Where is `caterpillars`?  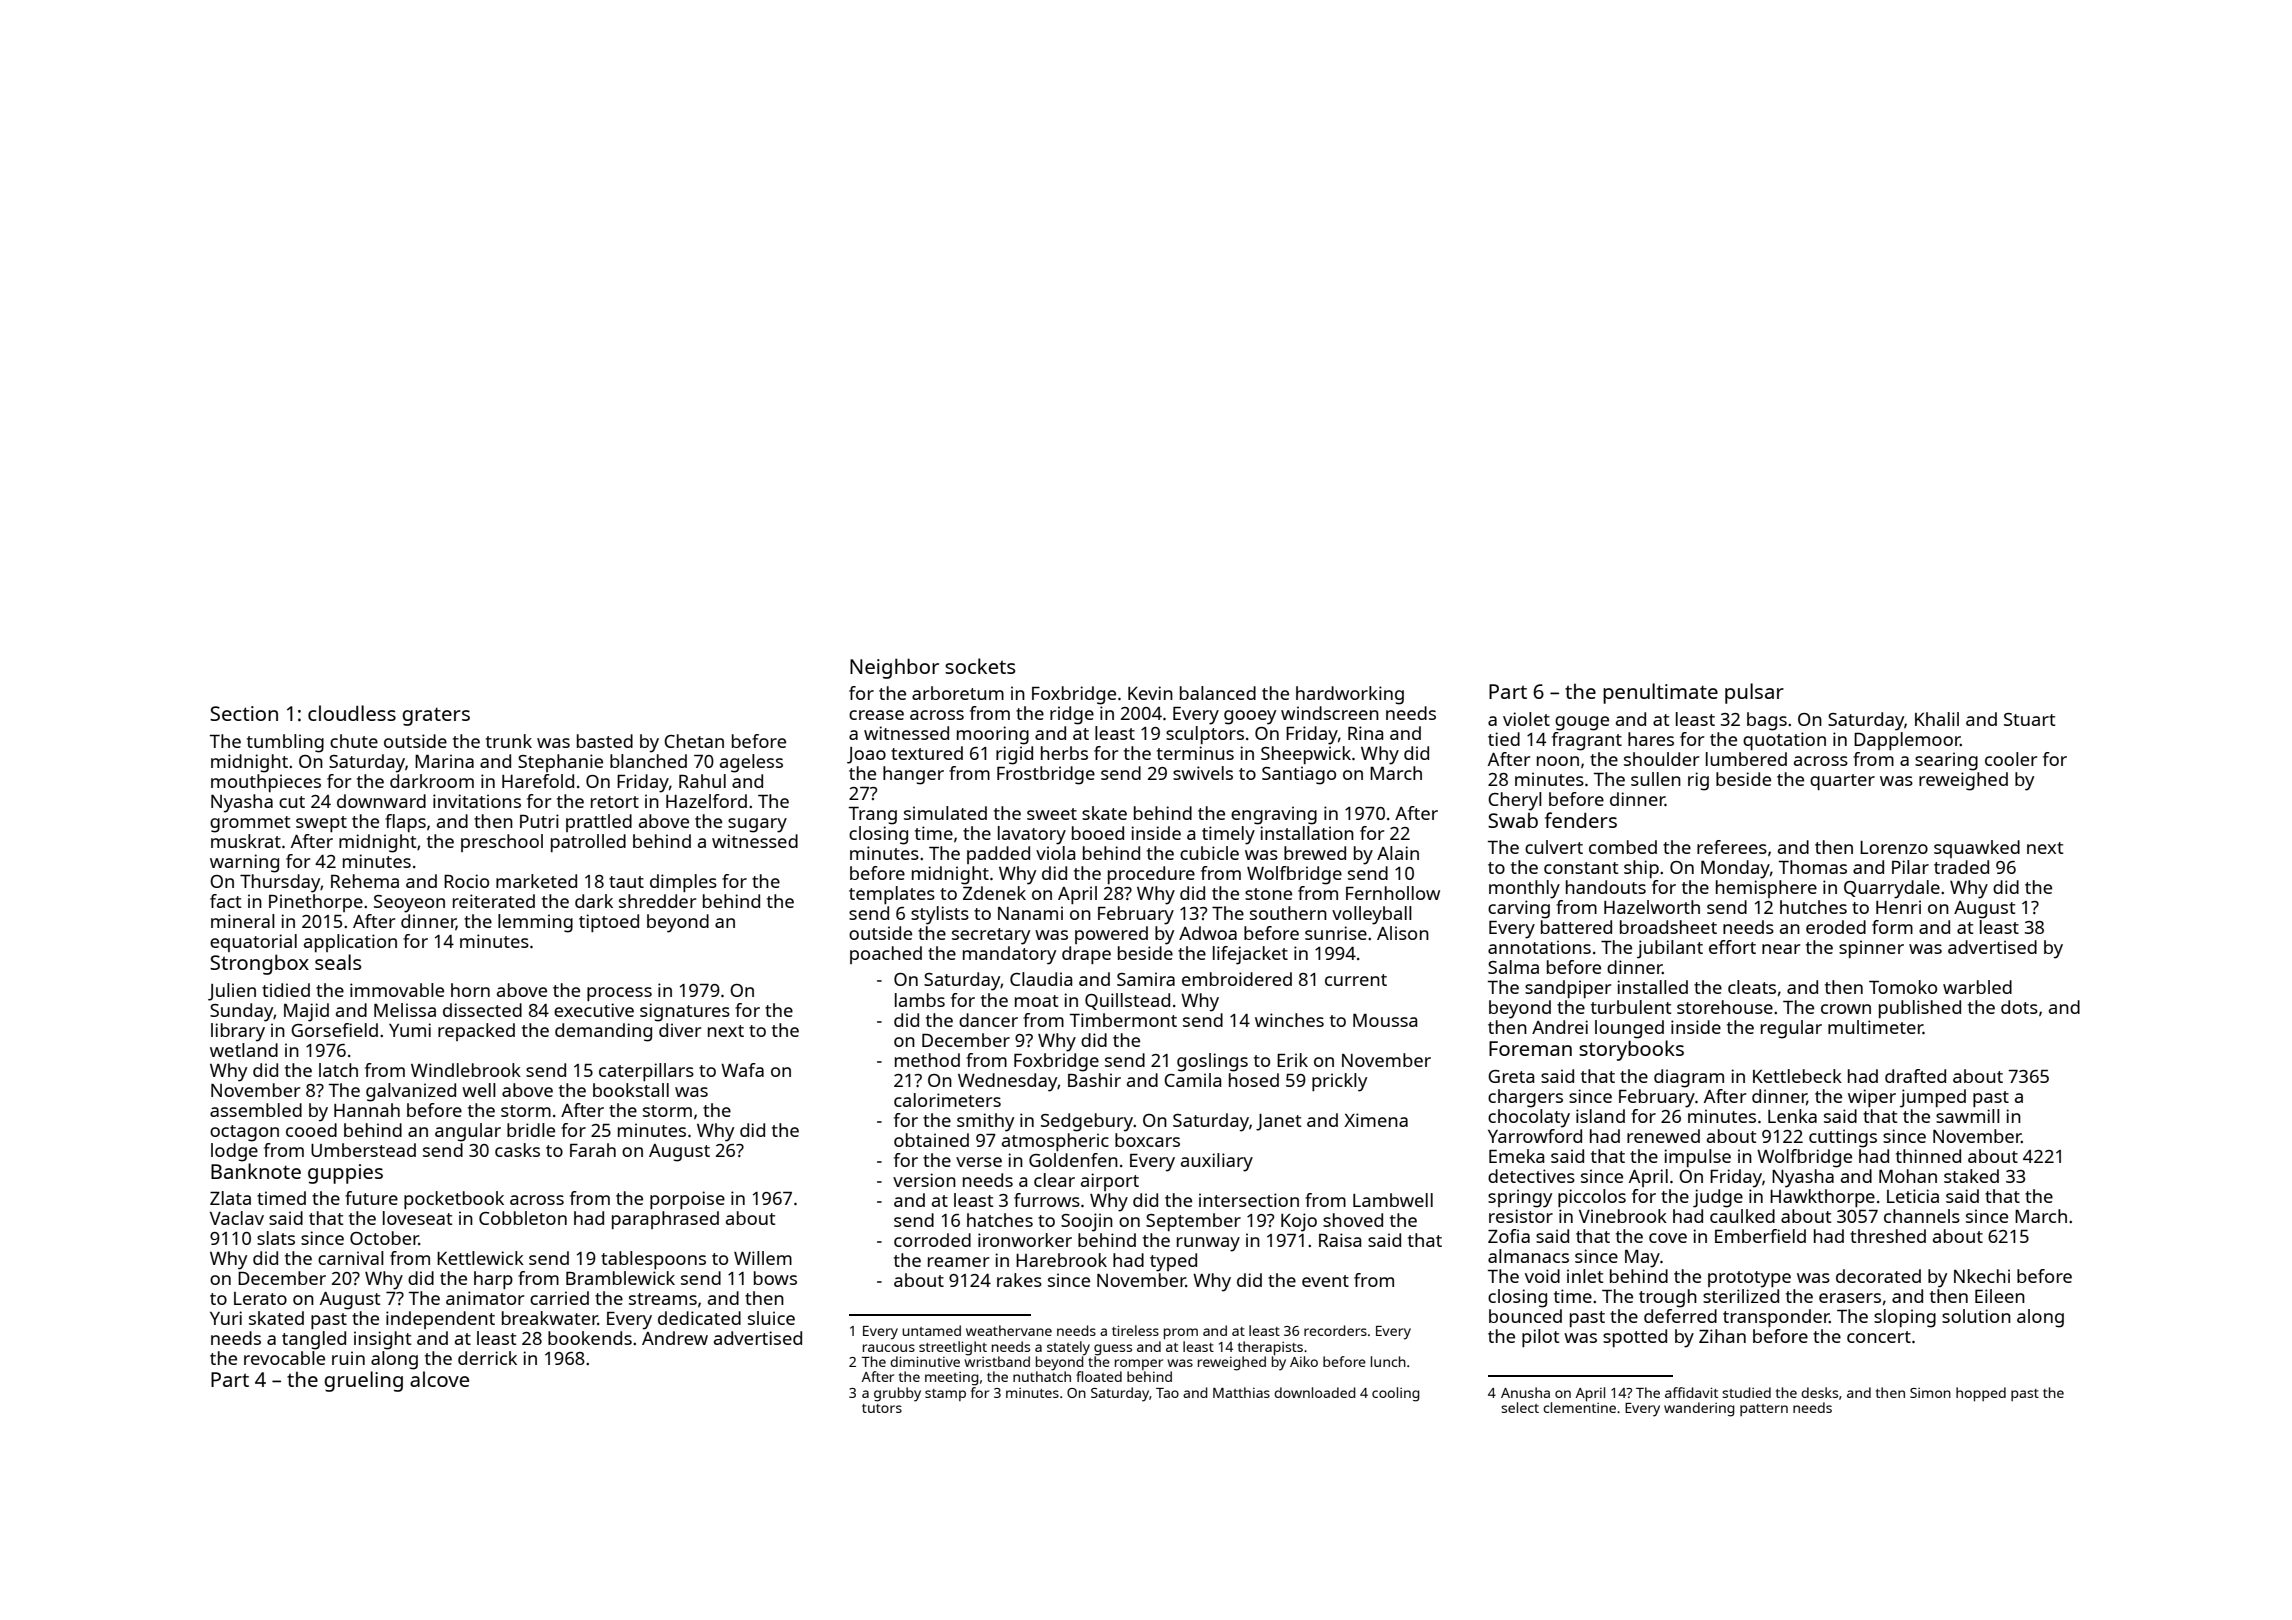 caterpillars is located at coordinates (646, 1072).
